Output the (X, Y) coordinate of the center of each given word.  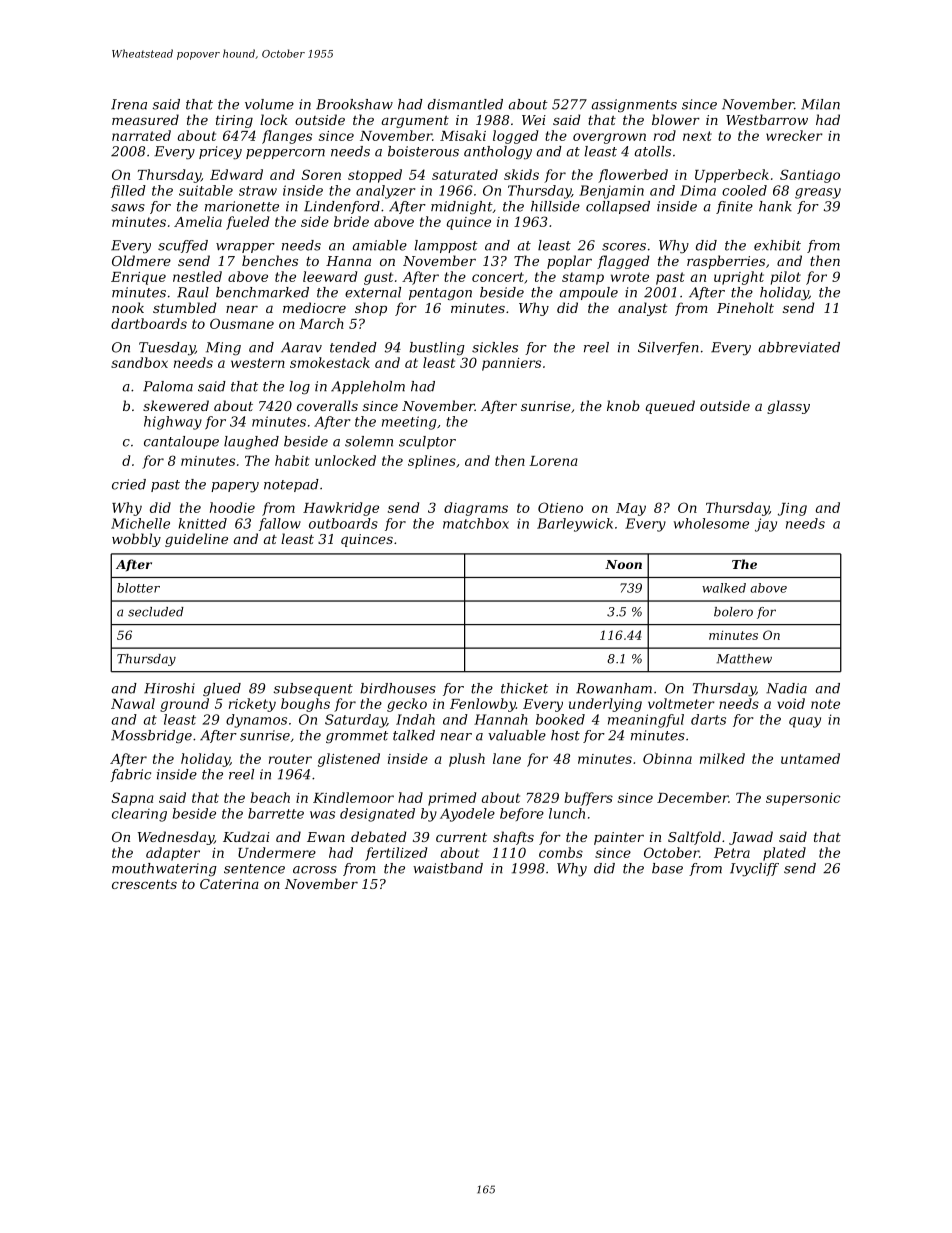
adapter (173, 854)
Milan (820, 104)
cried (129, 484)
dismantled (465, 104)
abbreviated (799, 347)
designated (377, 815)
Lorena (553, 461)
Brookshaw (354, 104)
